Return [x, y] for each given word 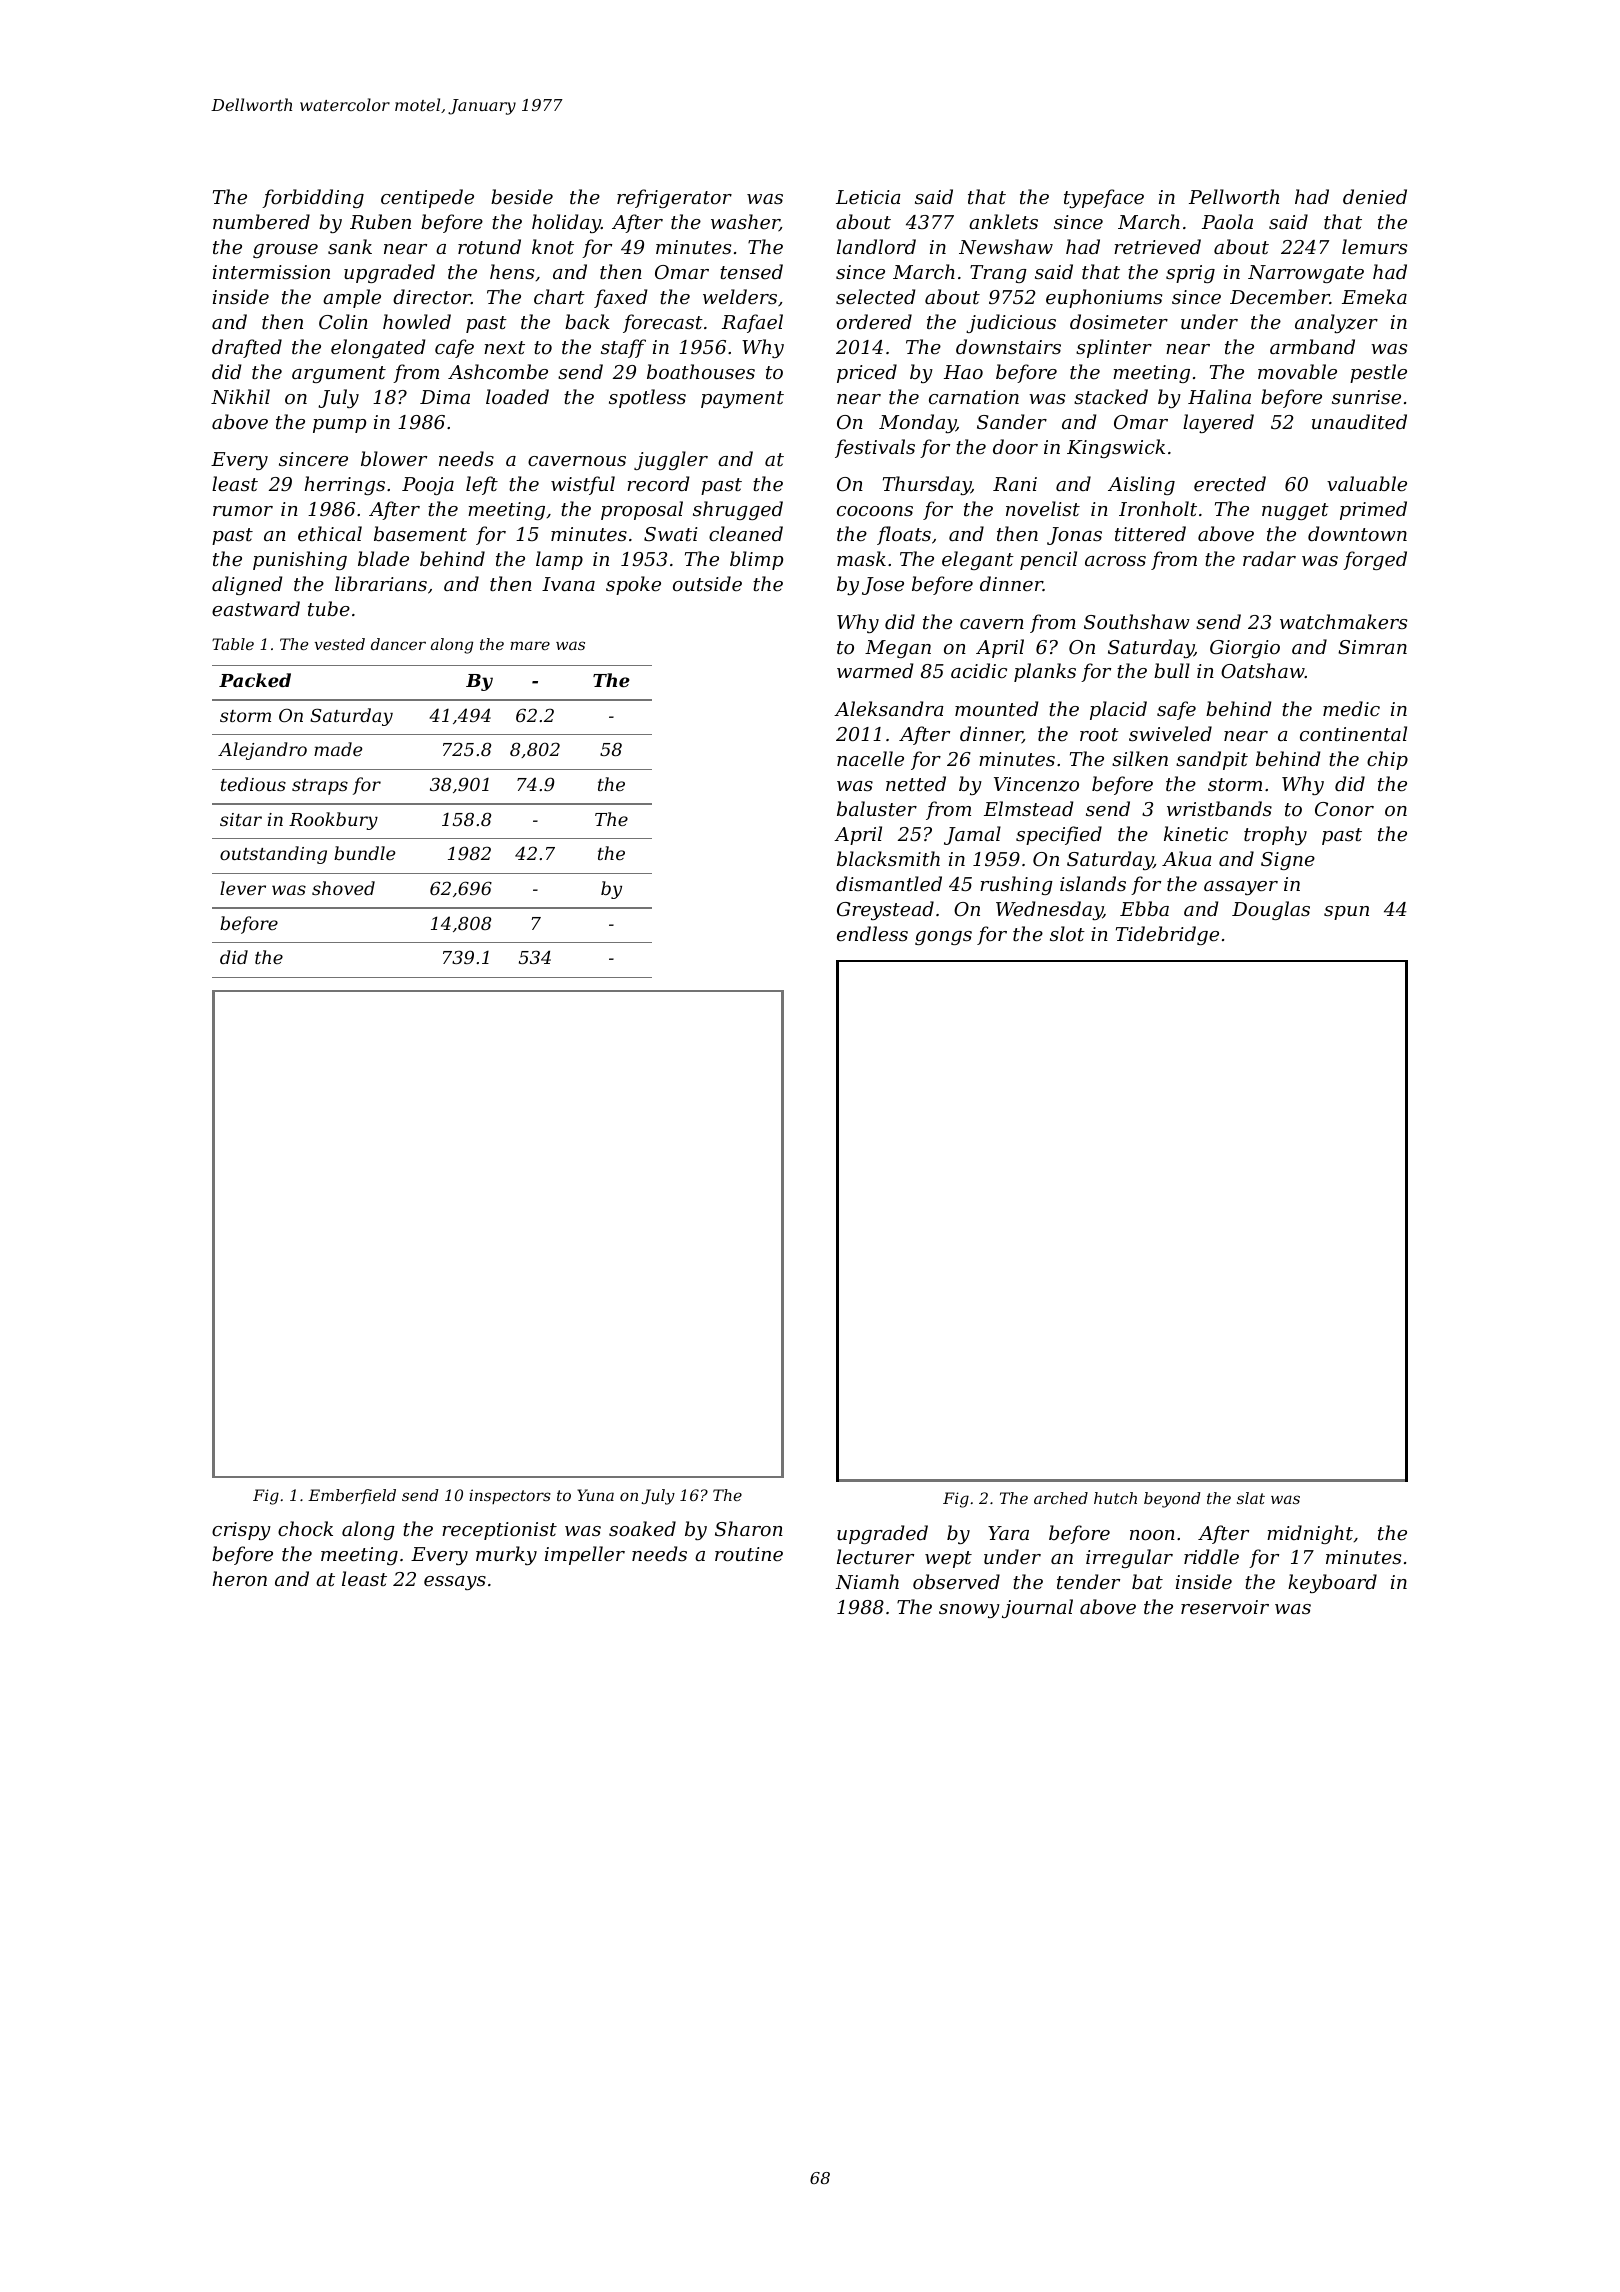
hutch [1115, 1498]
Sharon [749, 1529]
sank [350, 246]
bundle [364, 853]
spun [1346, 913]
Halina [1219, 396]
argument [339, 374]
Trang [998, 274]
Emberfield [352, 1496]
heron [240, 1578]
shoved [343, 888]
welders [740, 296]
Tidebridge [1167, 935]
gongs [943, 938]
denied [1375, 196]
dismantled [889, 883]
